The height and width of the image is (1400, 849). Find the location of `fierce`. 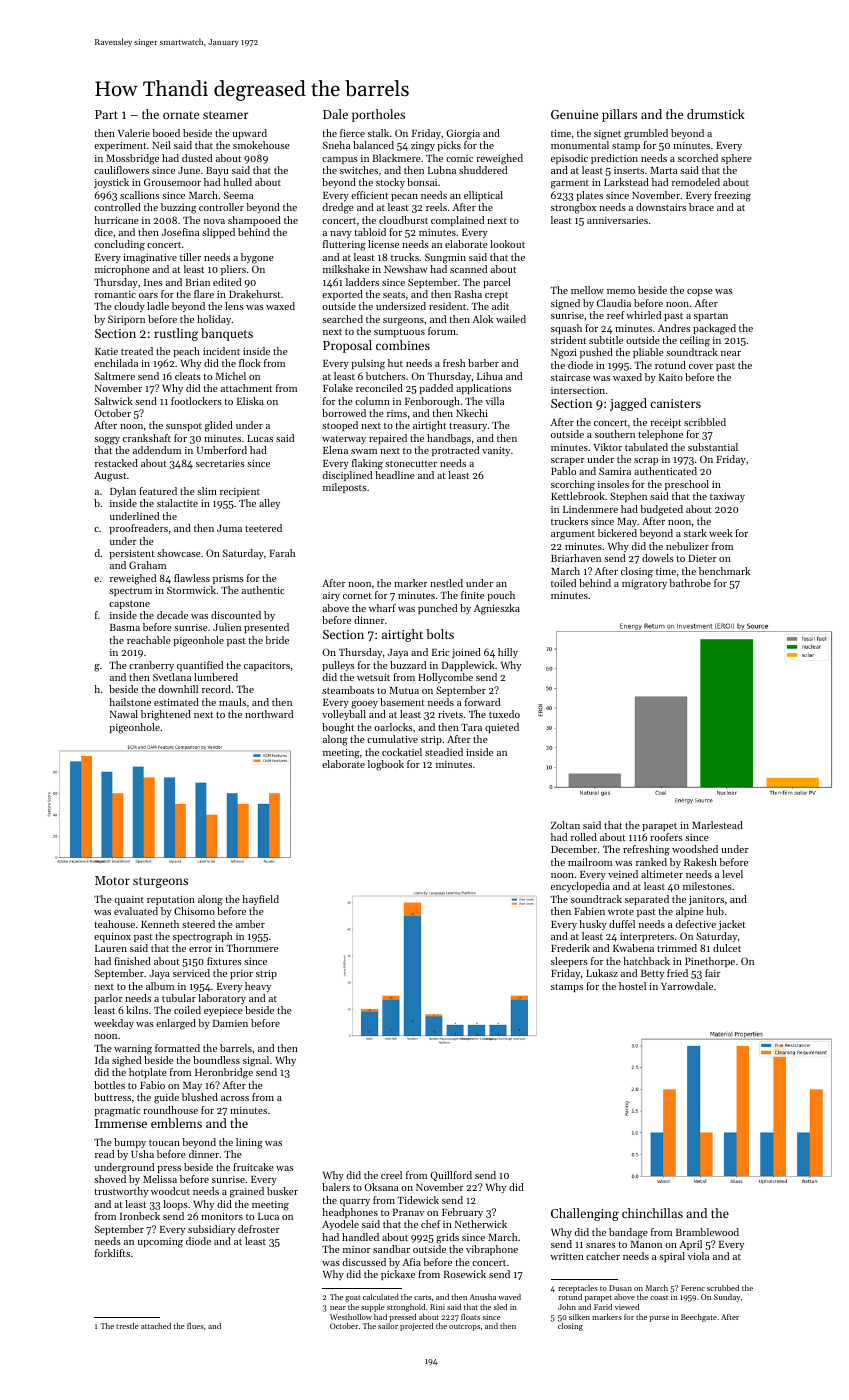

fierce is located at coordinates (352, 133).
